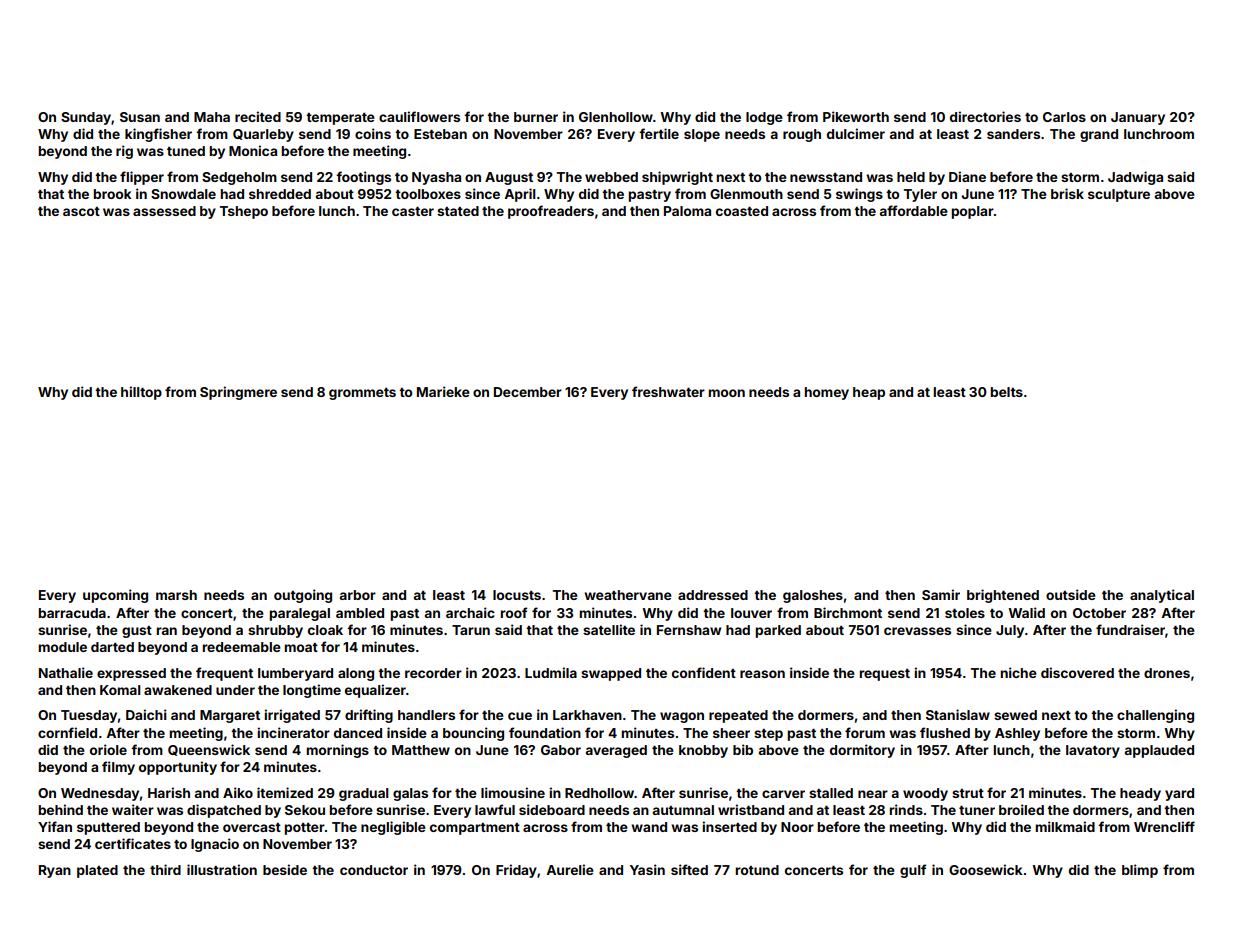 This screenshot has height=952, width=1233. What do you see at coordinates (1119, 195) in the screenshot?
I see `sculpture` at bounding box center [1119, 195].
